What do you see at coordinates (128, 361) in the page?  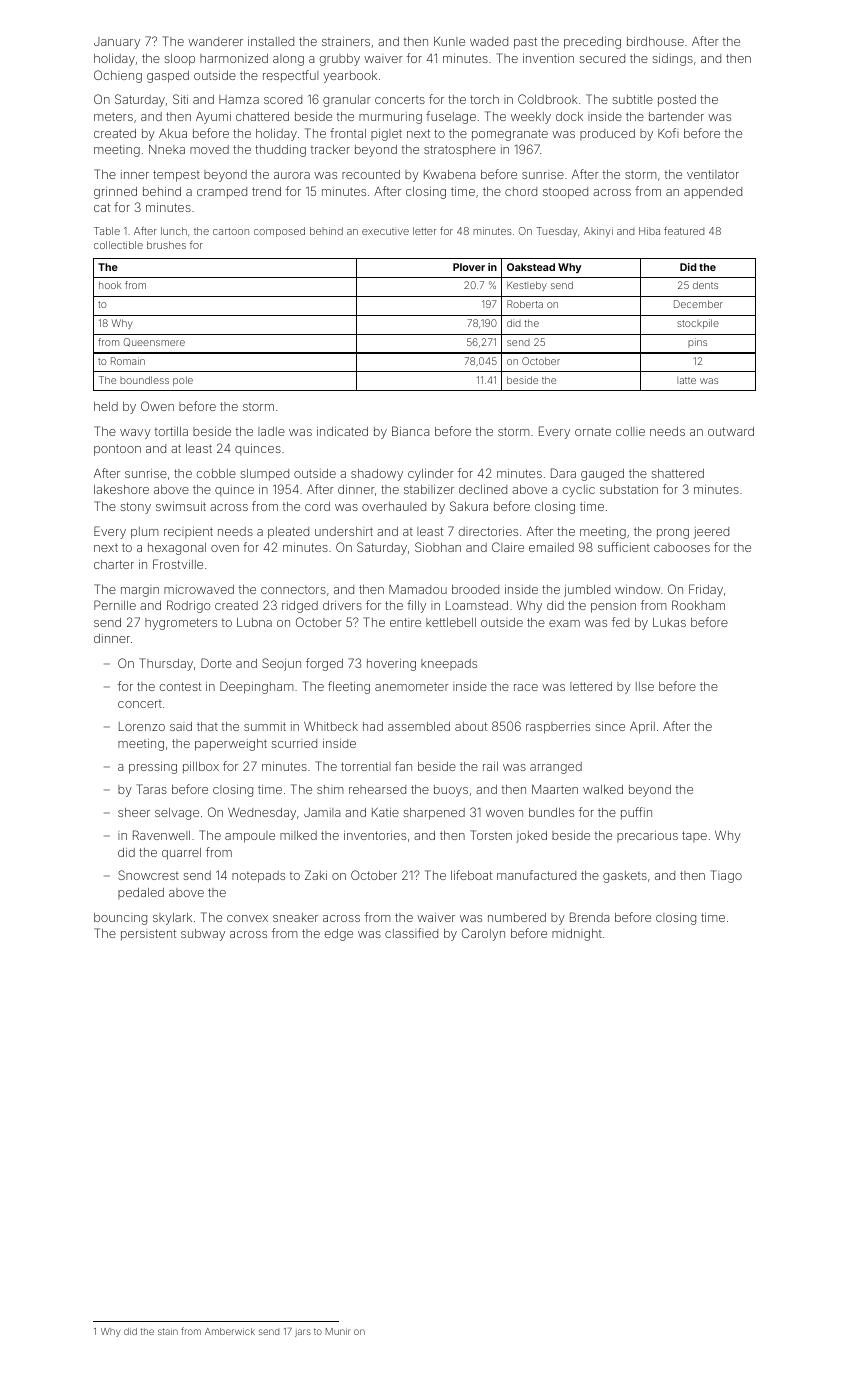 I see `Romain` at bounding box center [128, 361].
